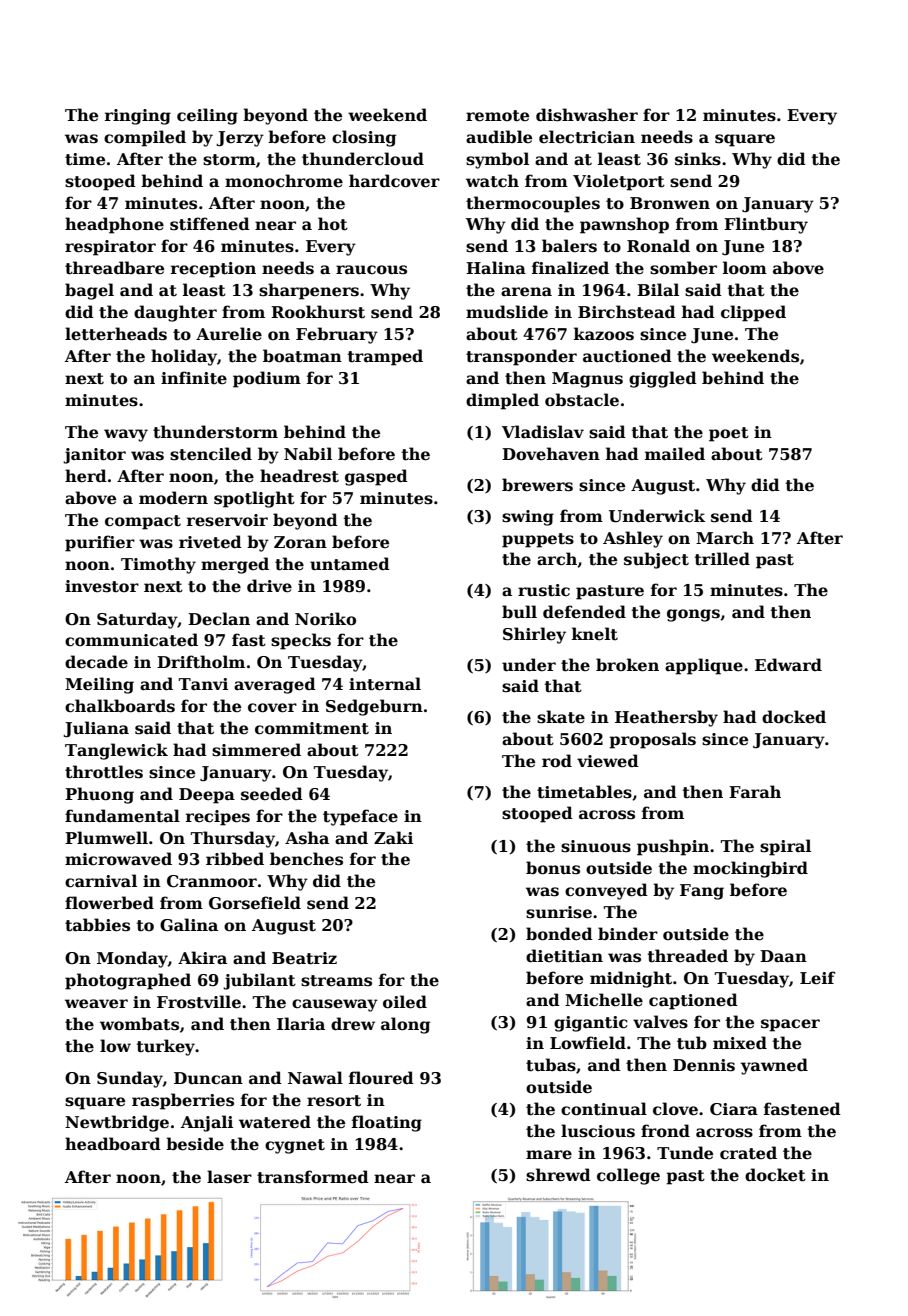 The image size is (908, 1316). Describe the element at coordinates (385, 684) in the image. I see `internal` at that location.
